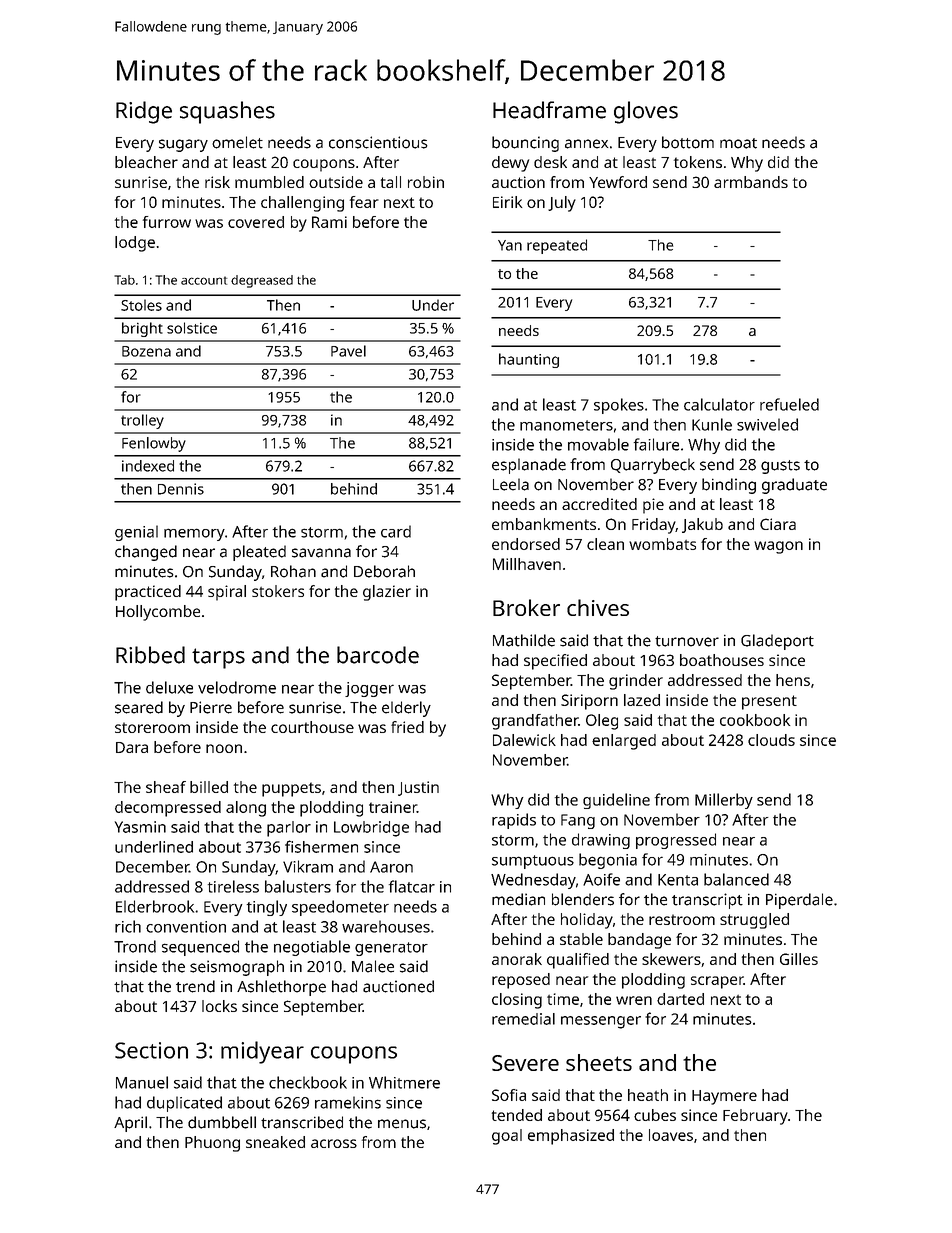  What do you see at coordinates (329, 222) in the screenshot?
I see `Rami` at bounding box center [329, 222].
